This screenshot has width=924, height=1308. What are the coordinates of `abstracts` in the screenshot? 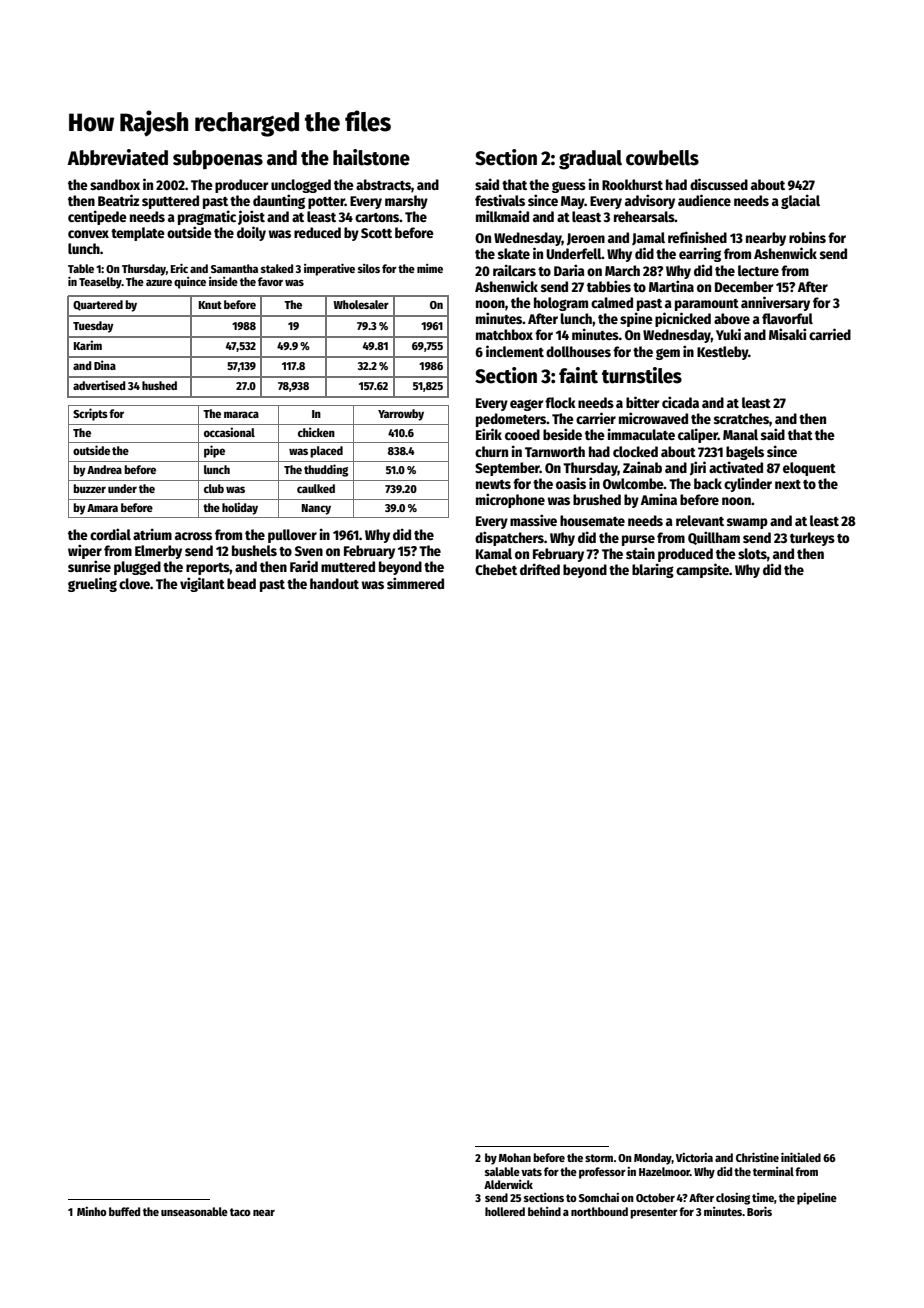 It's located at (383, 184).
